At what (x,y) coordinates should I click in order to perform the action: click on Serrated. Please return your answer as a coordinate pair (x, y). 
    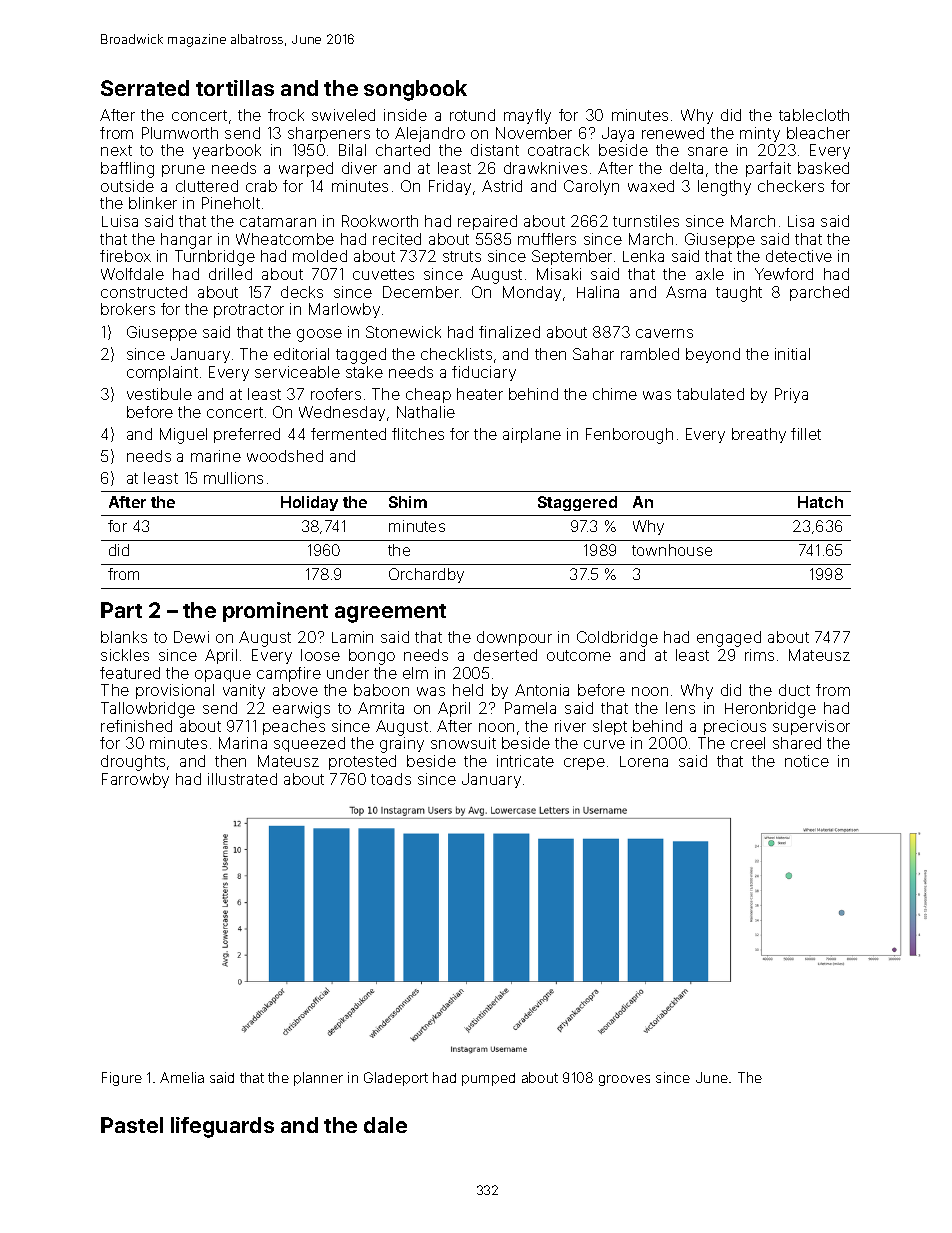
    Looking at the image, I should click on (145, 88).
